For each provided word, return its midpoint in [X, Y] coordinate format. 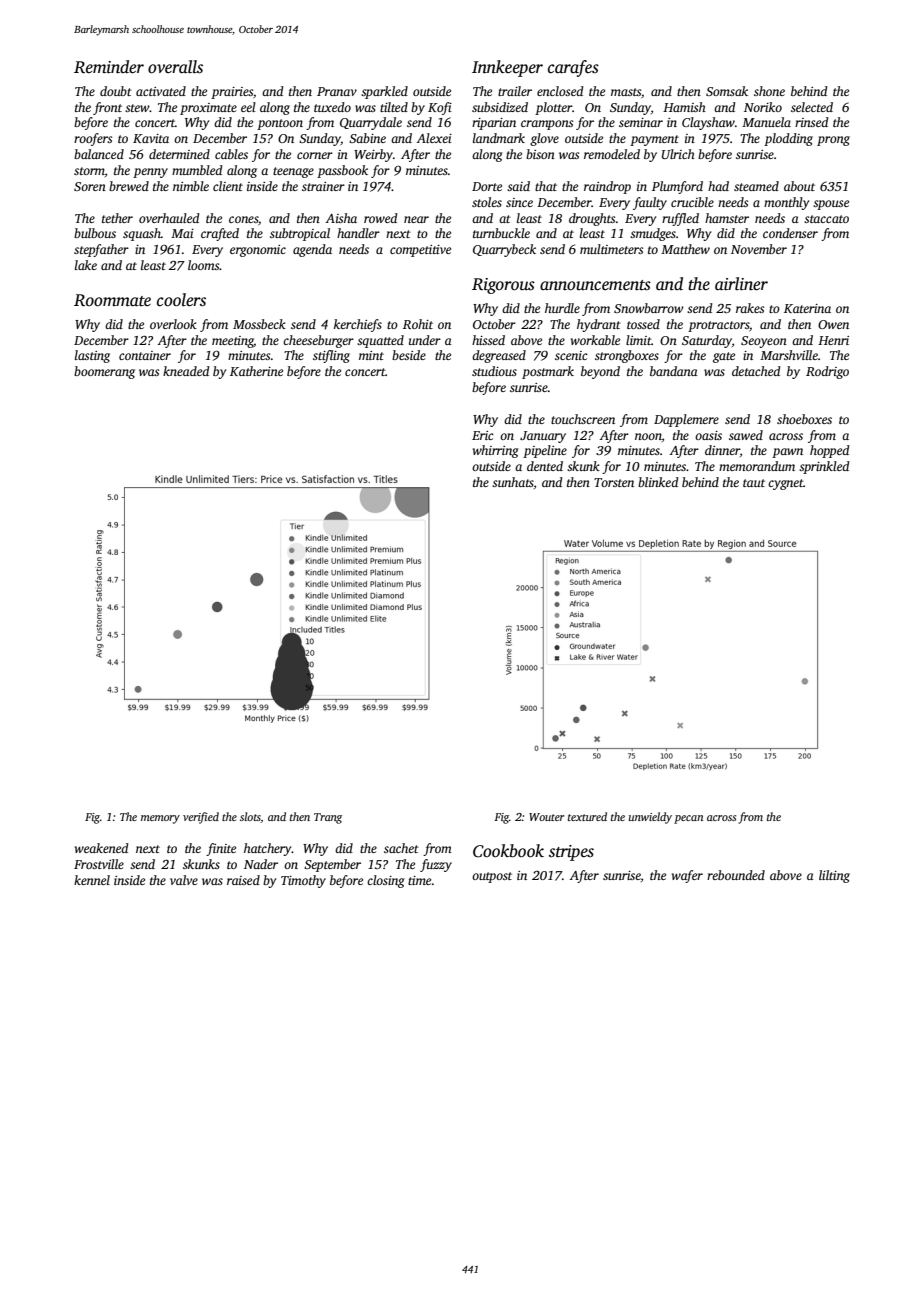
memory [160, 819]
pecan [688, 819]
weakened [102, 848]
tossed [643, 324]
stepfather [101, 250]
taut [754, 483]
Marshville [789, 355]
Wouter [547, 817]
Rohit [418, 324]
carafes [573, 68]
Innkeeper [507, 68]
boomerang [104, 372]
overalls [175, 67]
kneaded [186, 371]
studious [494, 371]
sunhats [513, 482]
